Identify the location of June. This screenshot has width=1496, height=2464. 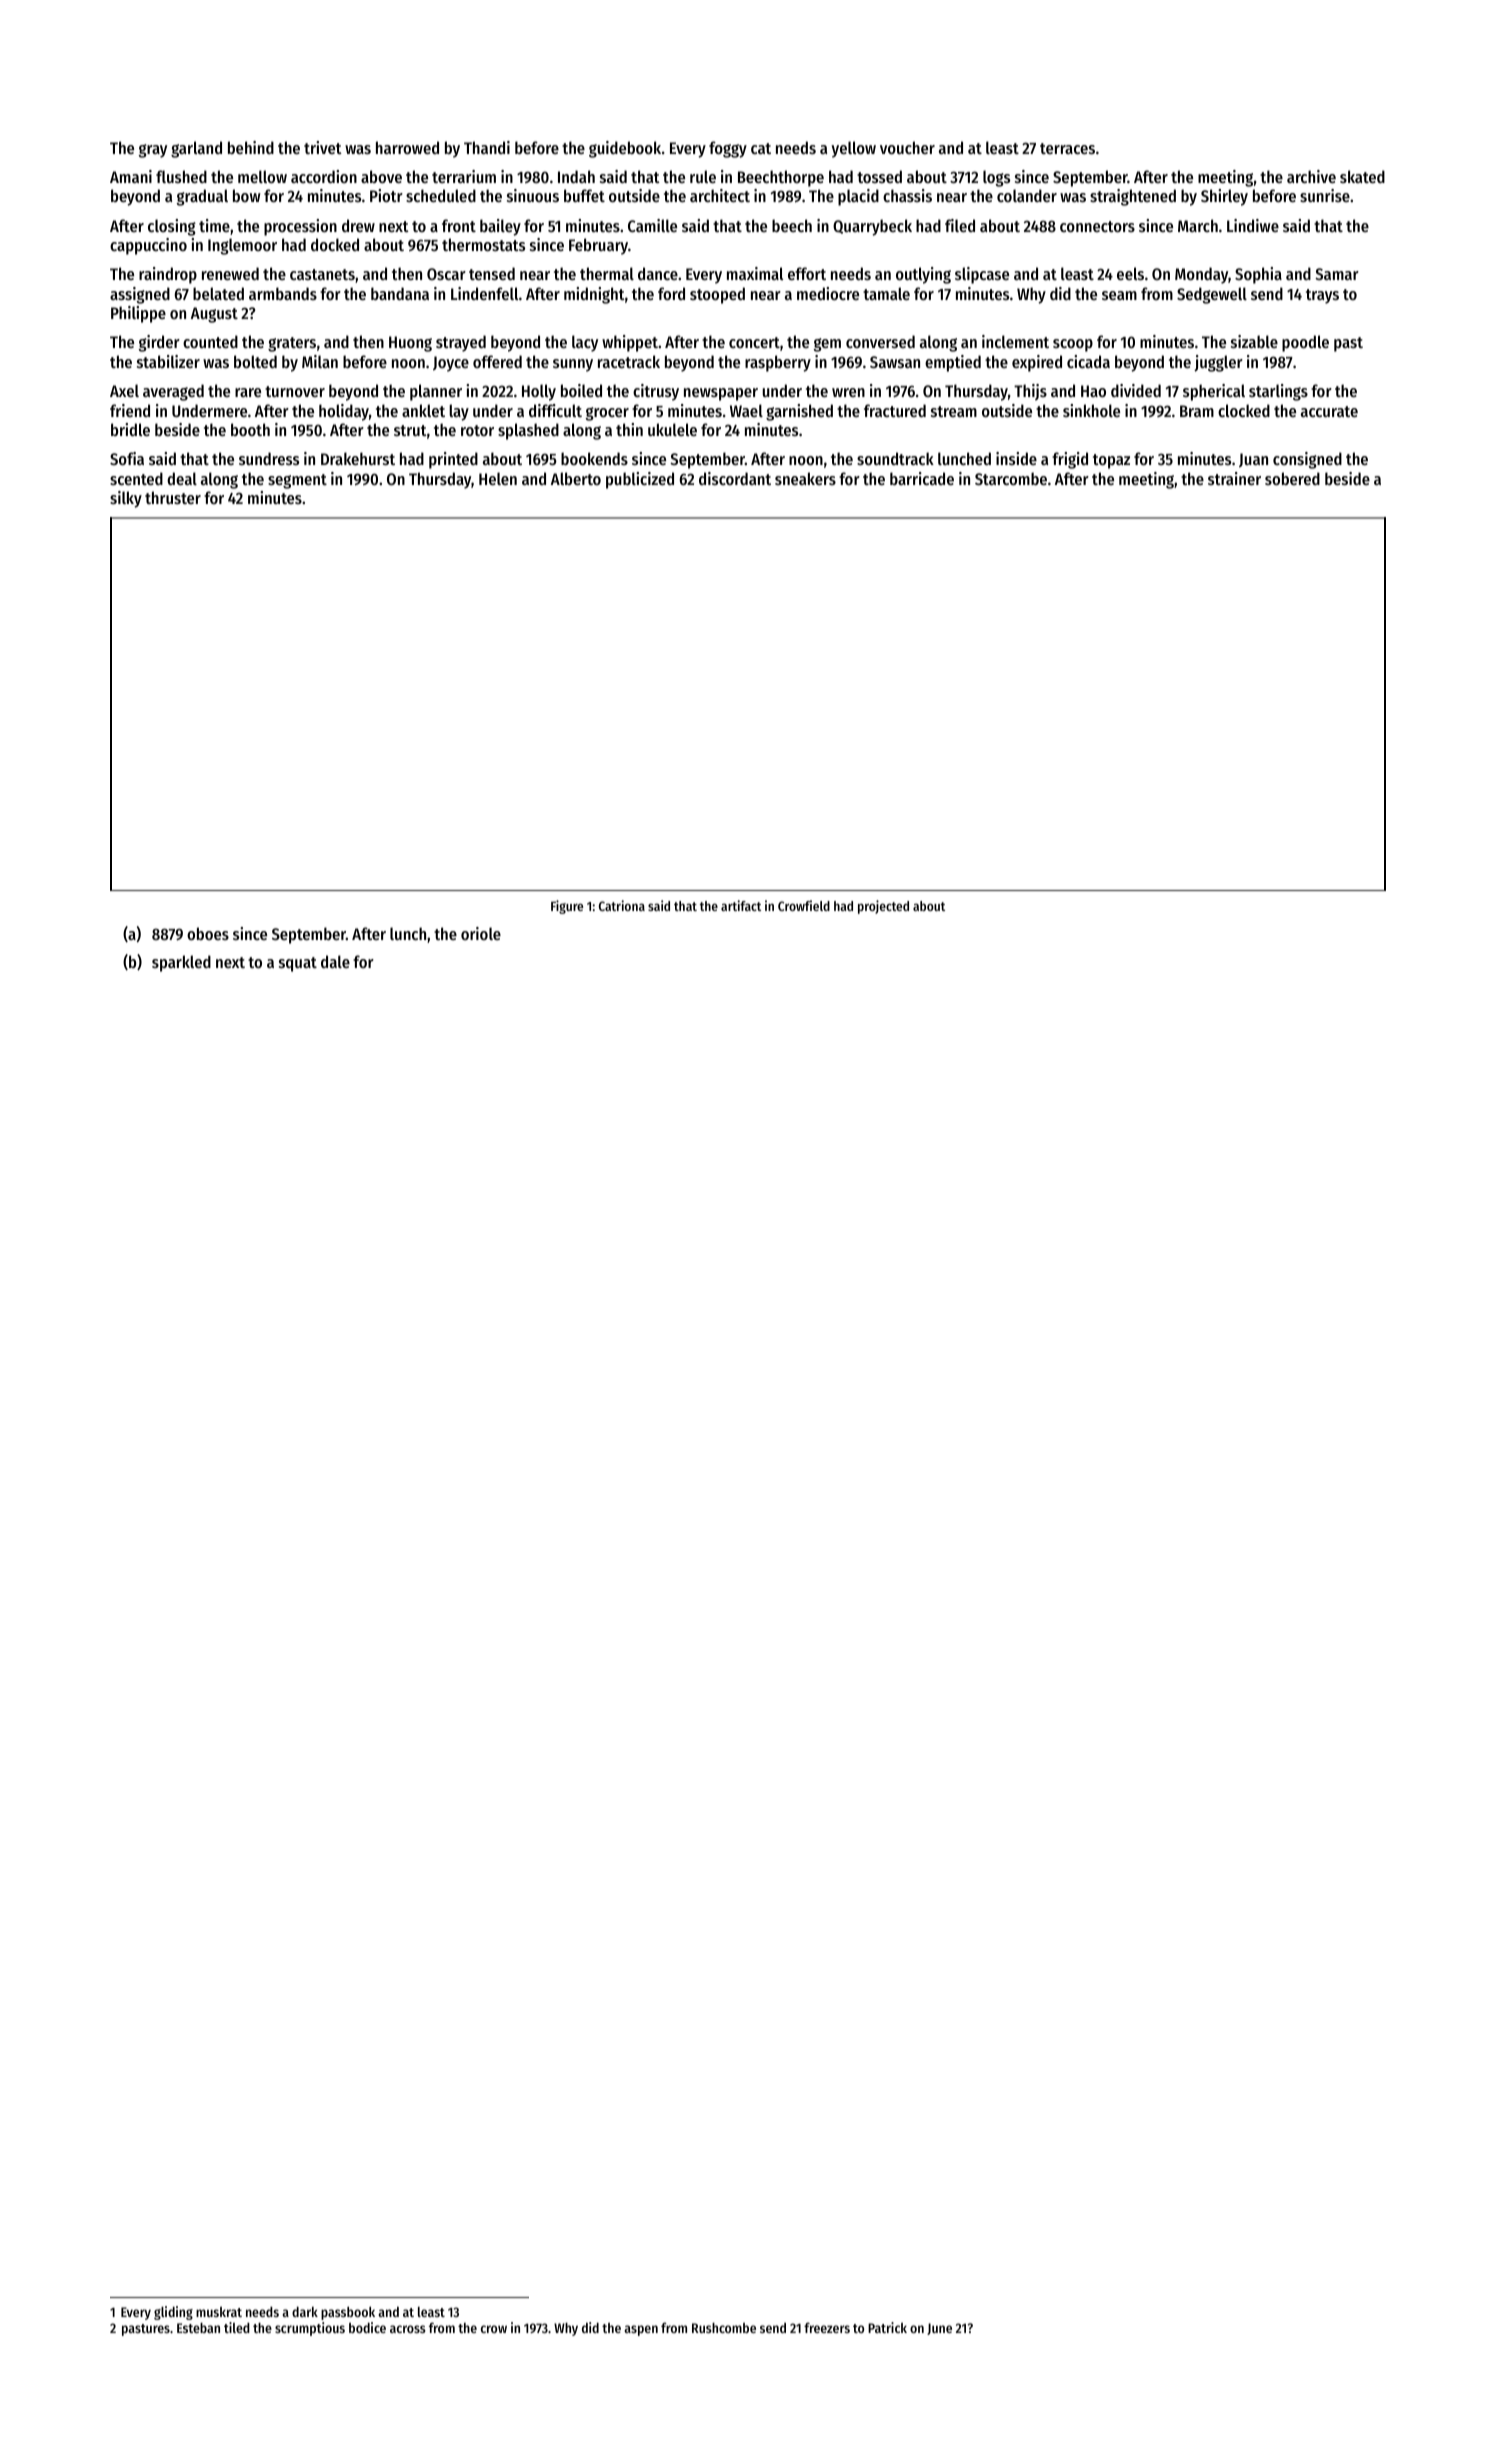
(939, 2329).
